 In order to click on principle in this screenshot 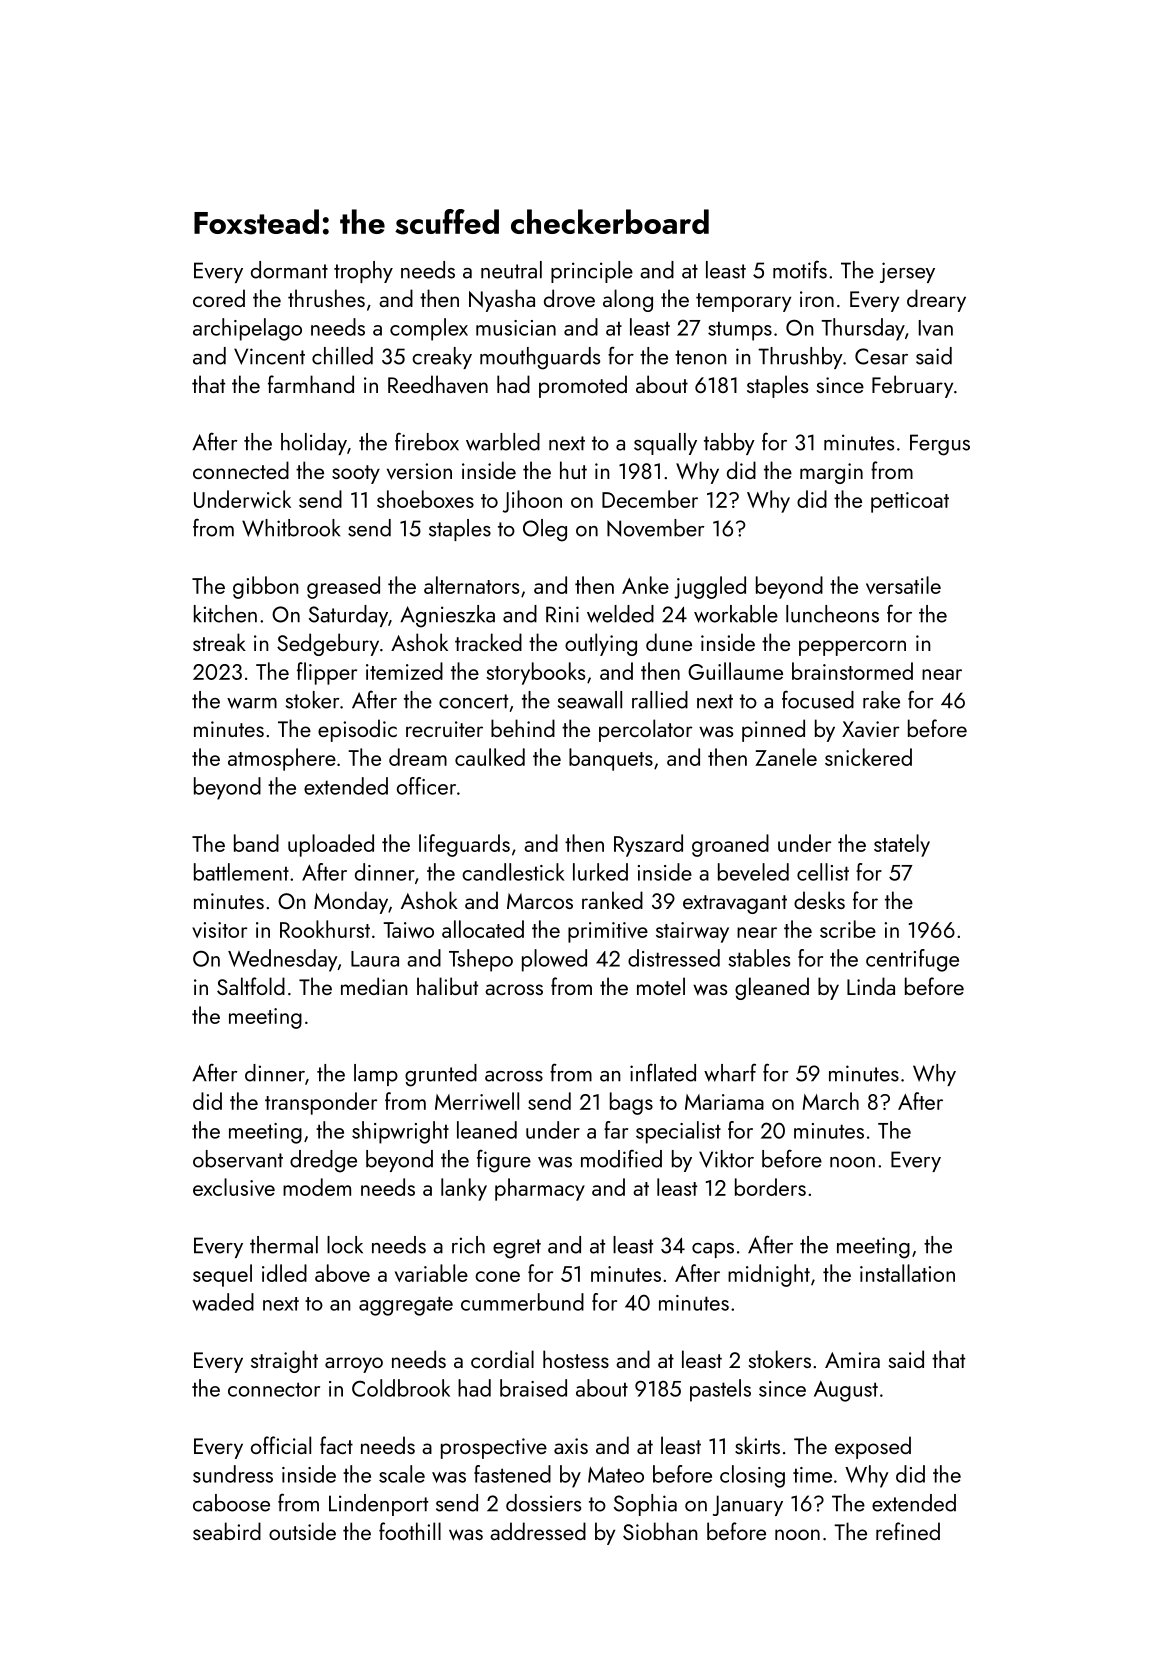, I will do `click(592, 272)`.
